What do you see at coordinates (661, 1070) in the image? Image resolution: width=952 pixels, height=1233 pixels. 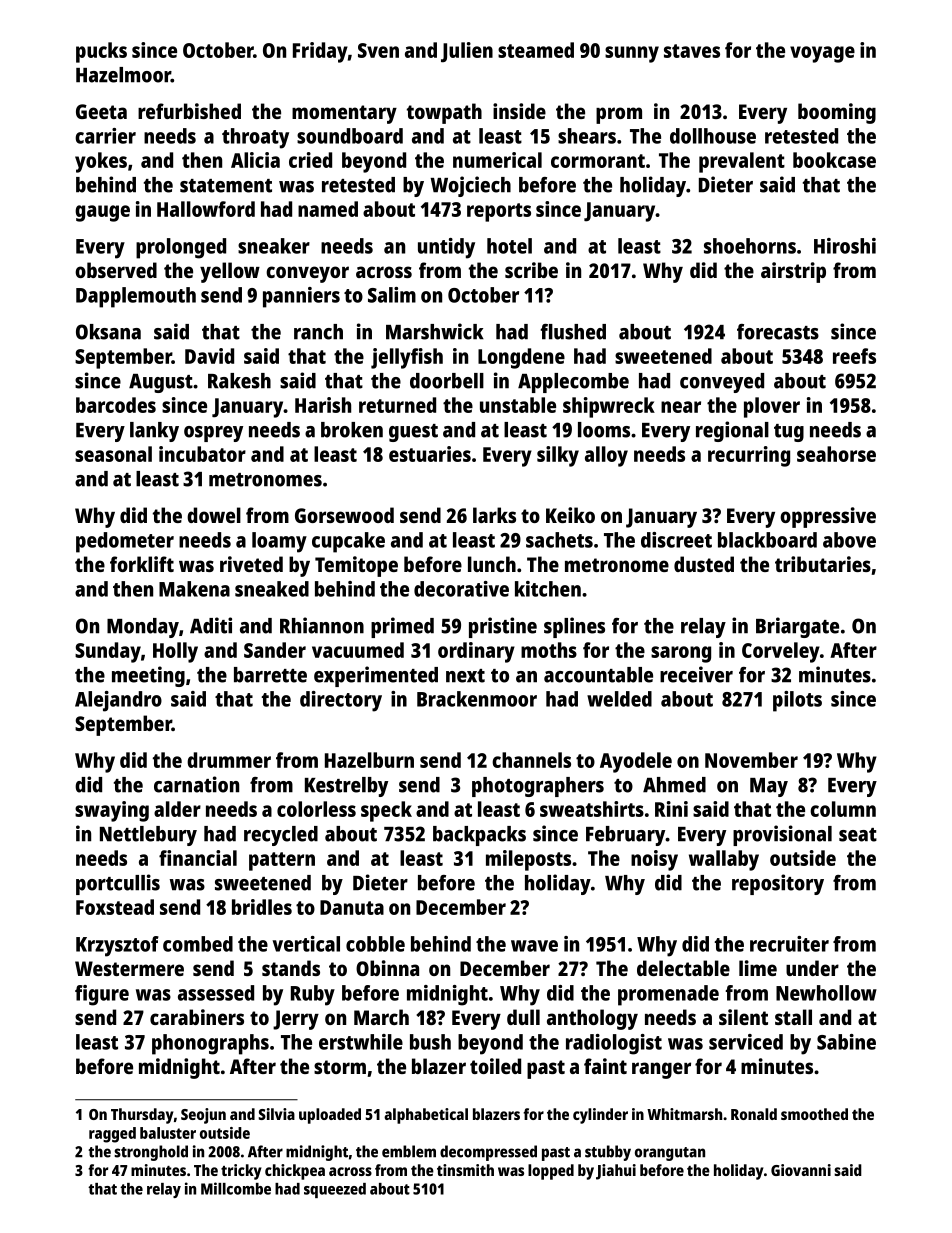 I see `ranger` at bounding box center [661, 1070].
